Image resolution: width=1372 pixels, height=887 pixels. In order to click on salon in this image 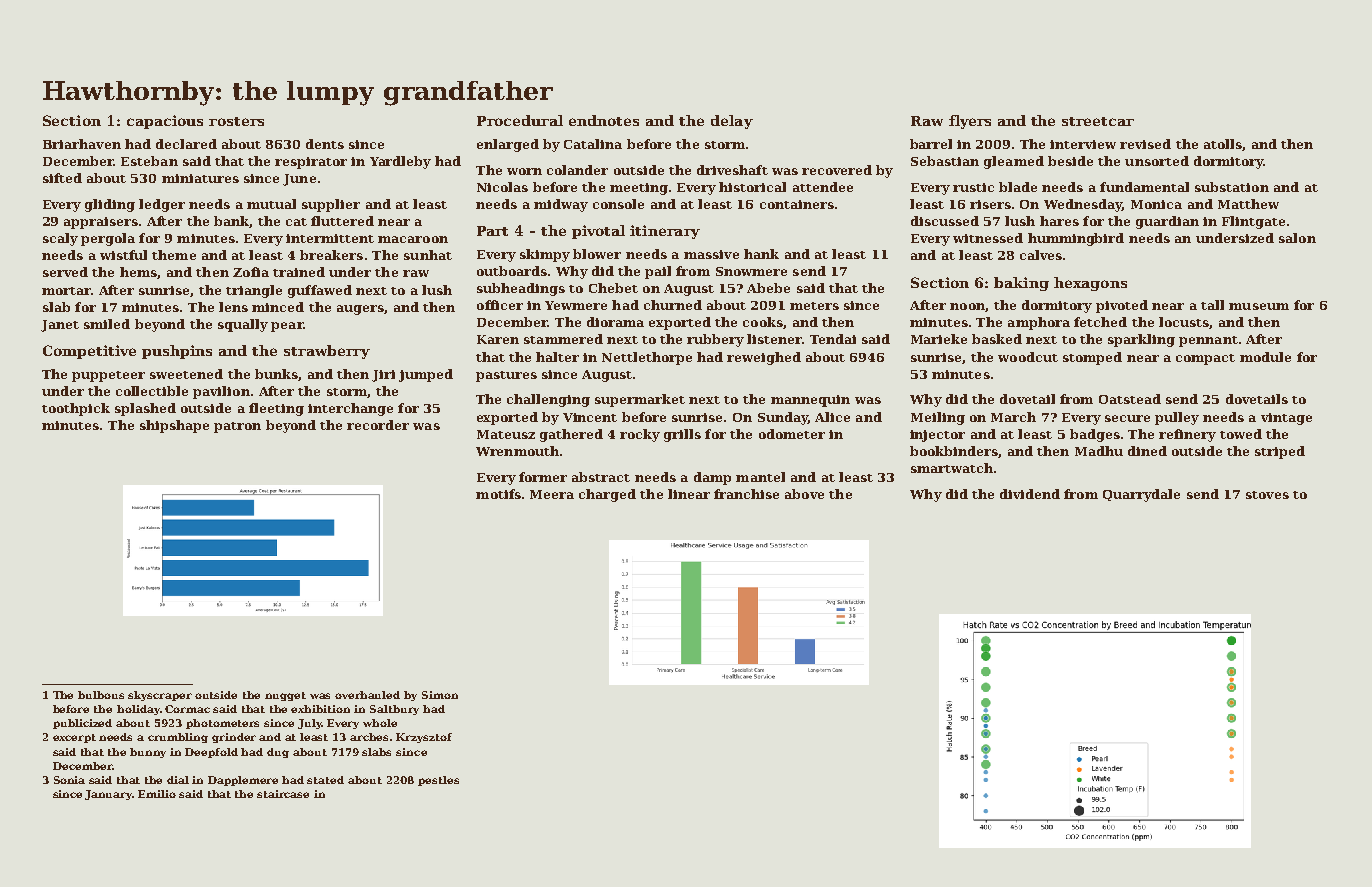, I will do `click(1297, 238)`.
